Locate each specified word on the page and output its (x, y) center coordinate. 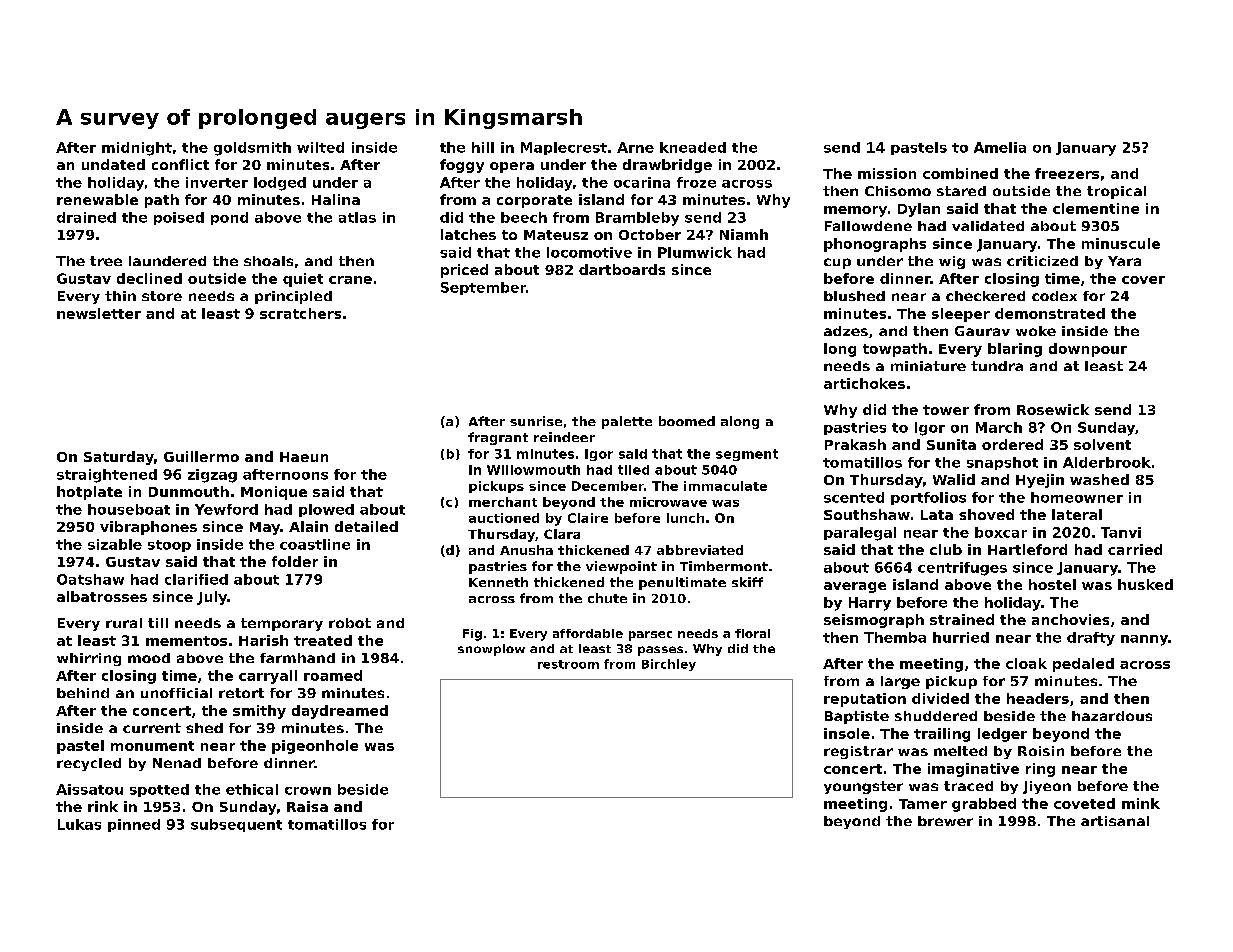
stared (961, 191)
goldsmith (252, 149)
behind (83, 693)
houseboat (129, 509)
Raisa (307, 806)
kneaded (693, 147)
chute (607, 598)
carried (1135, 549)
